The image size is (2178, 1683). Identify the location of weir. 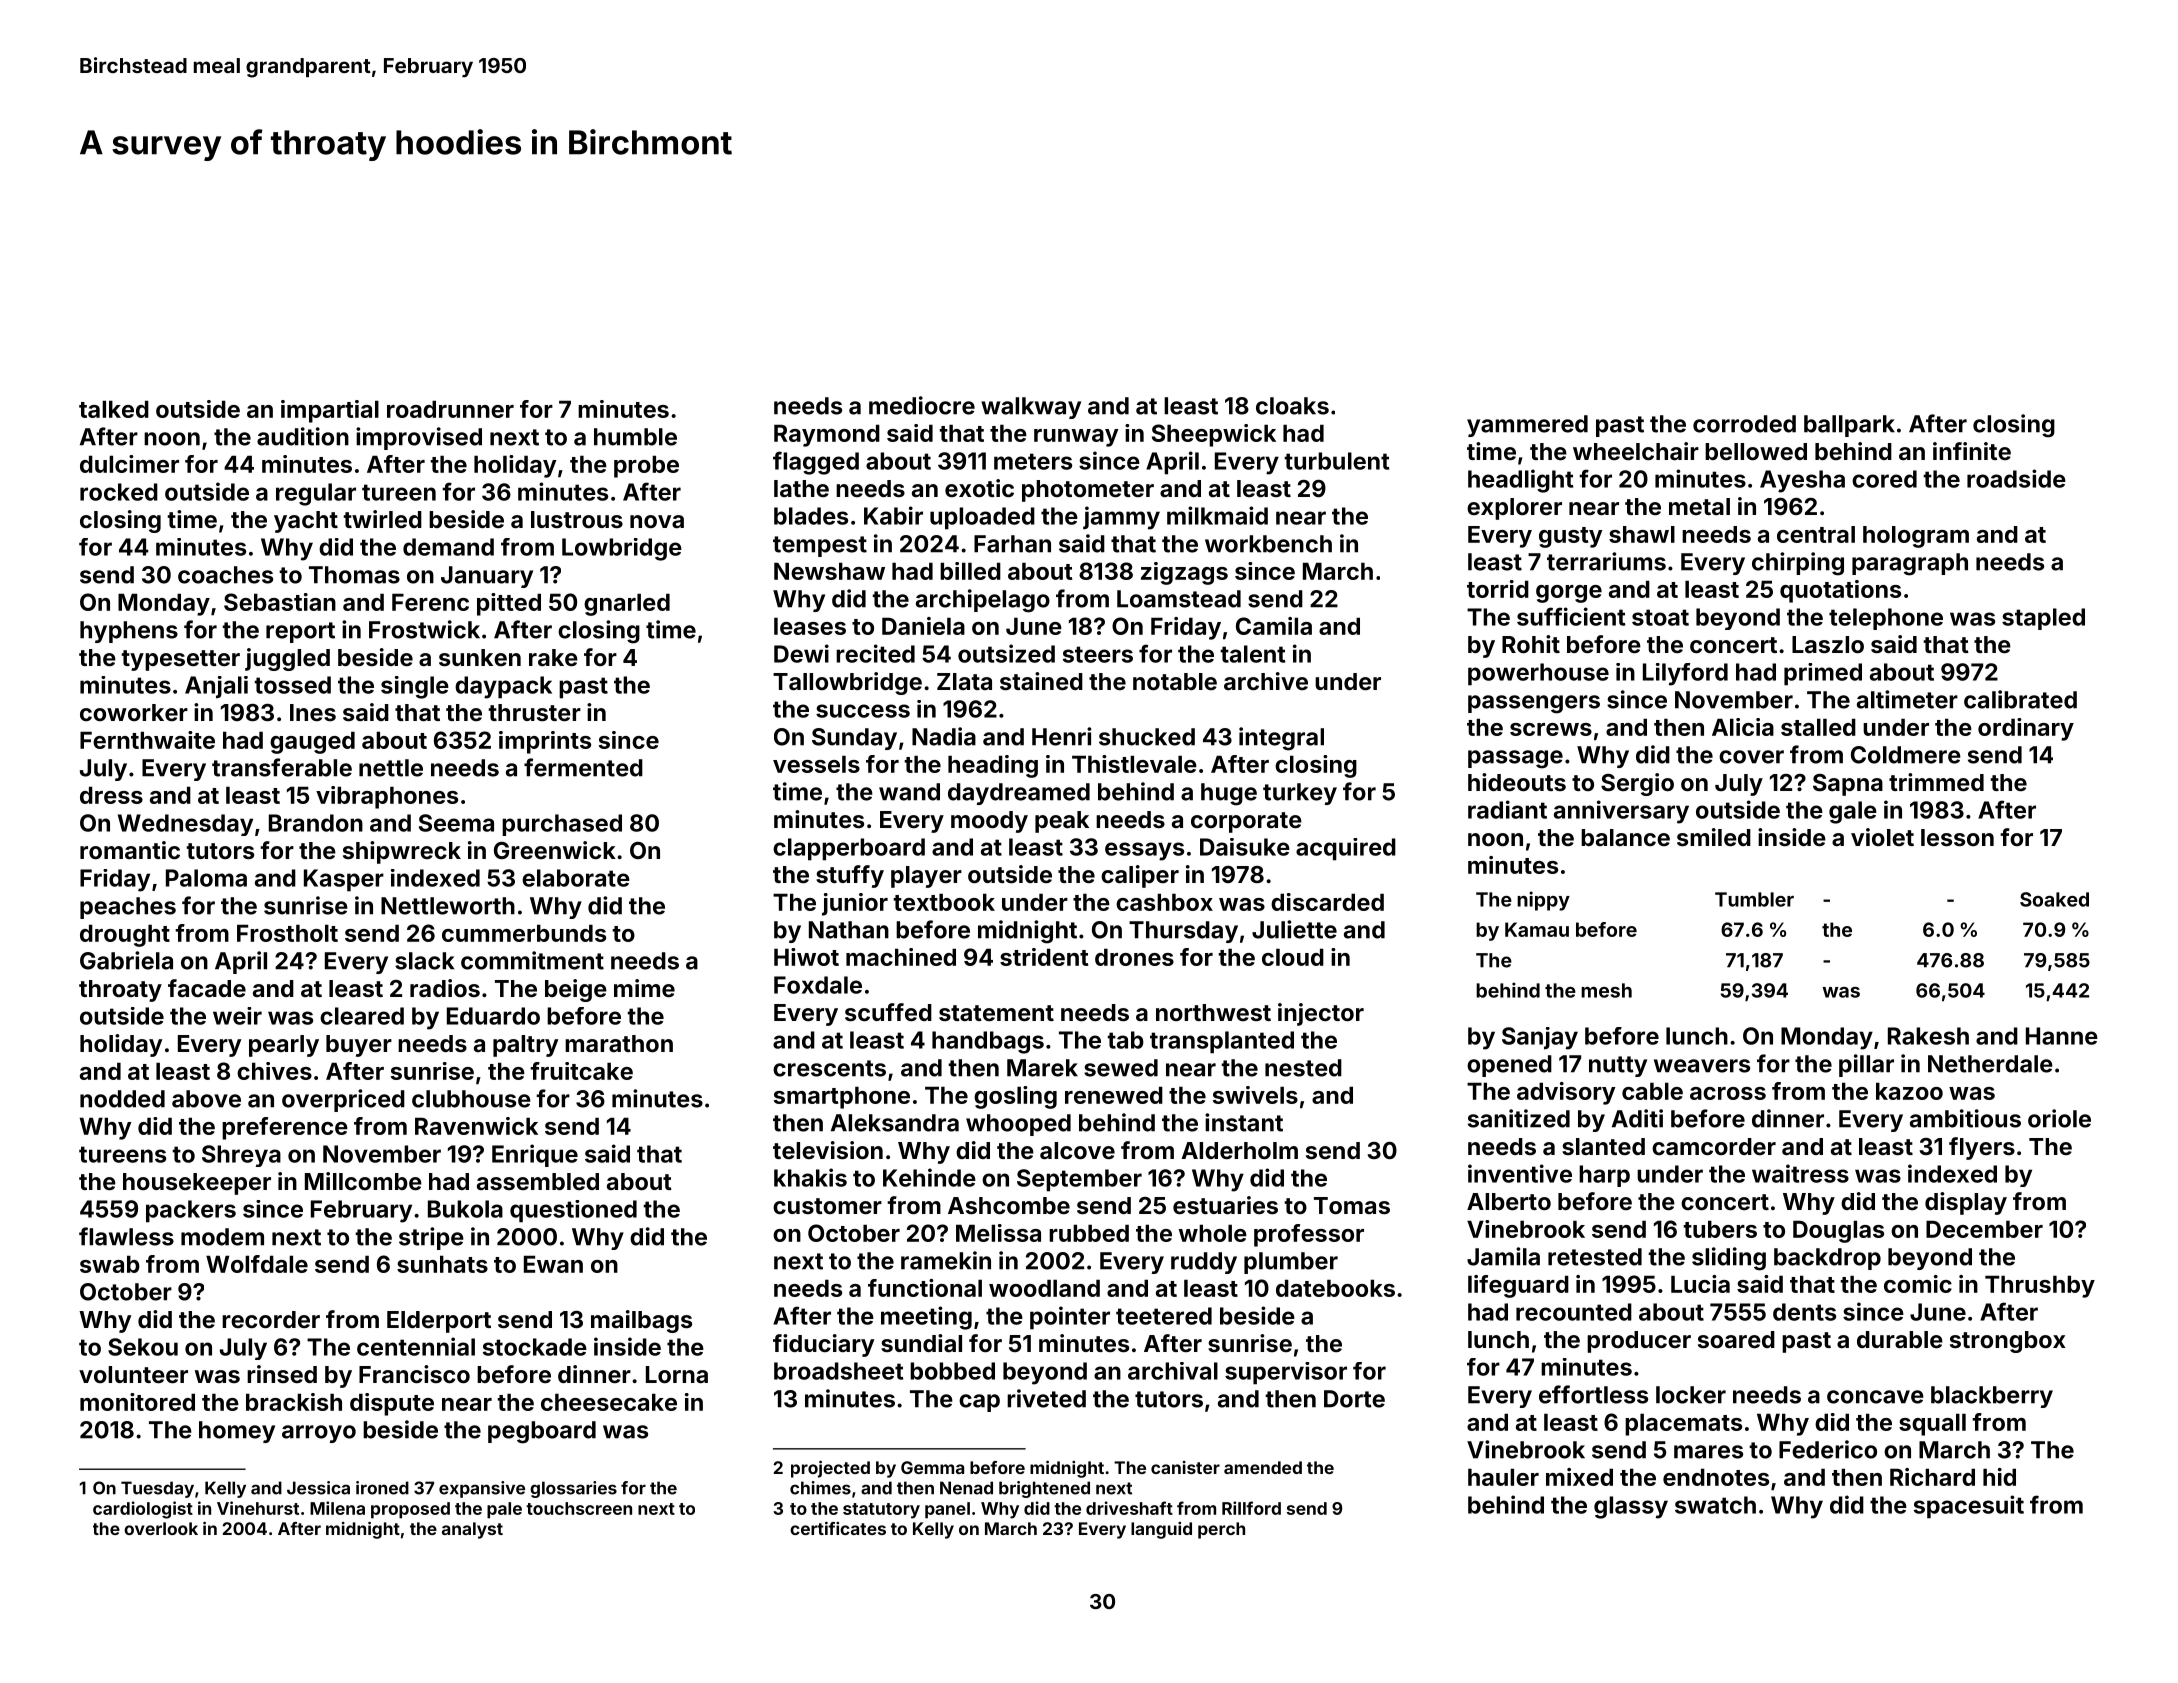
(237, 1016).
